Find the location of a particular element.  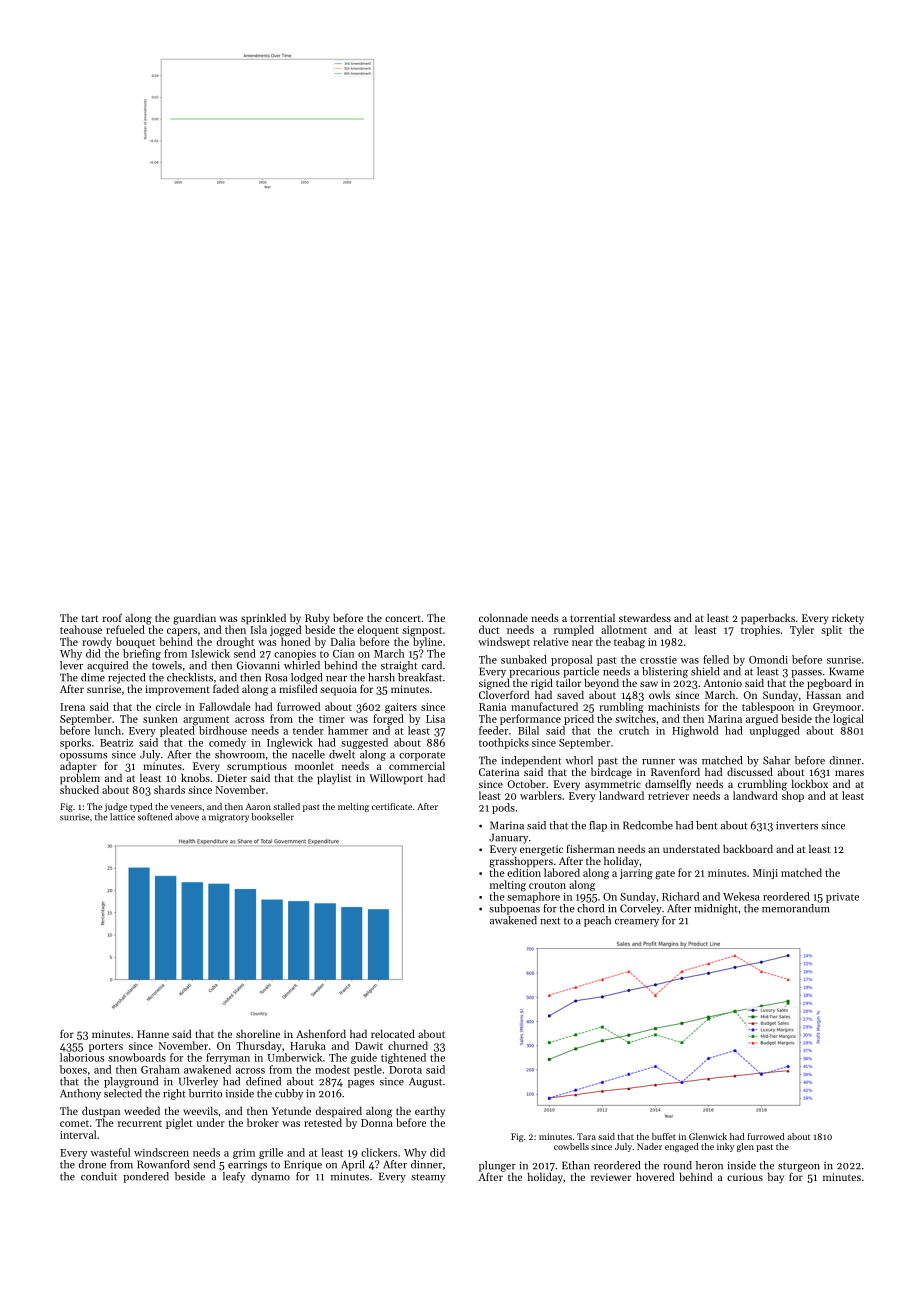

guardian is located at coordinates (194, 619).
